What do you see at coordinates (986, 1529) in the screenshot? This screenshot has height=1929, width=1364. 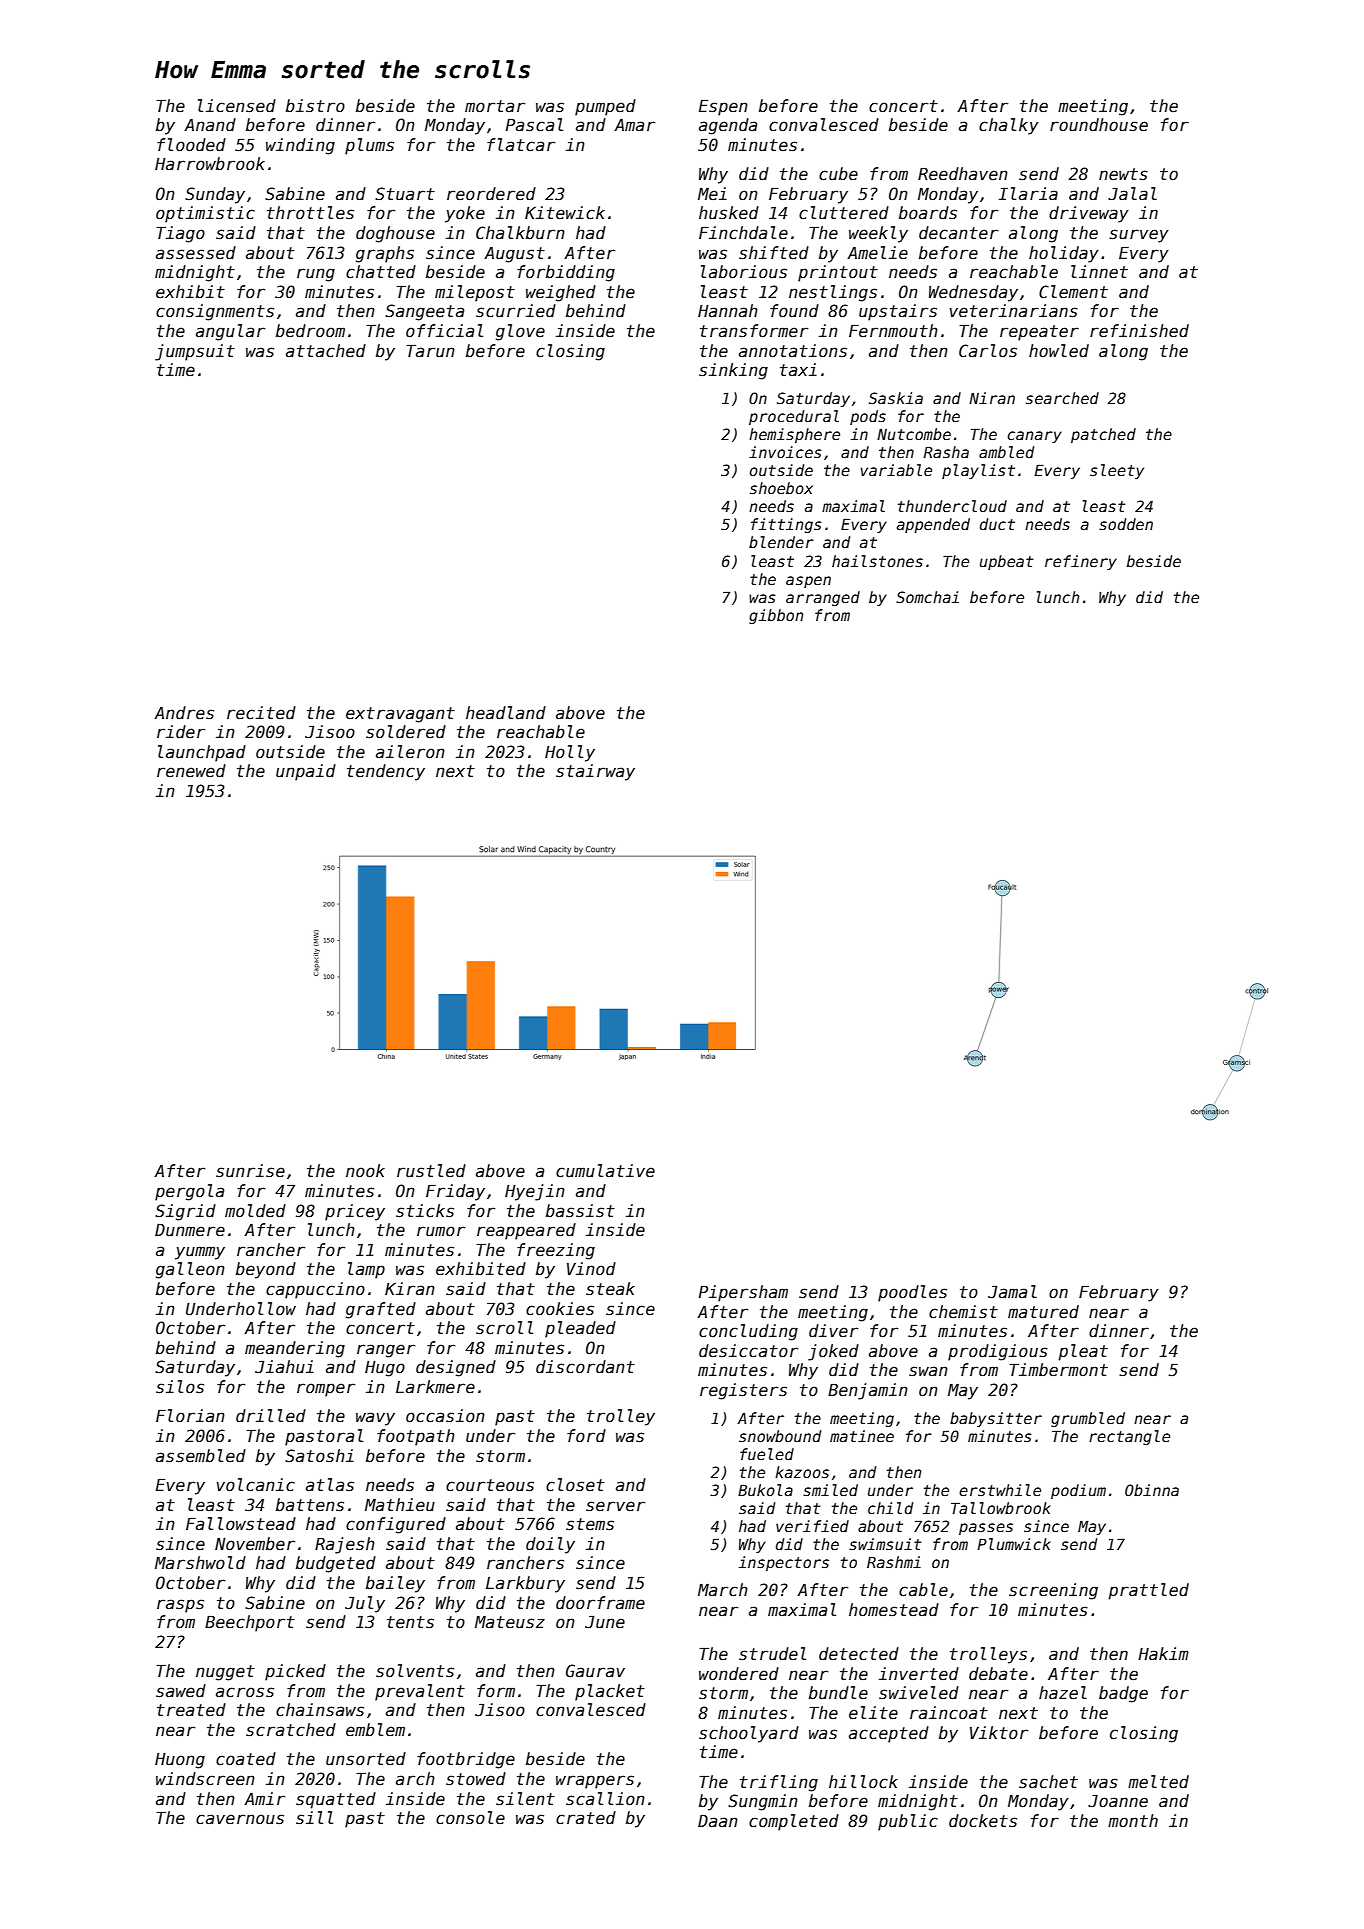 I see `passes` at bounding box center [986, 1529].
